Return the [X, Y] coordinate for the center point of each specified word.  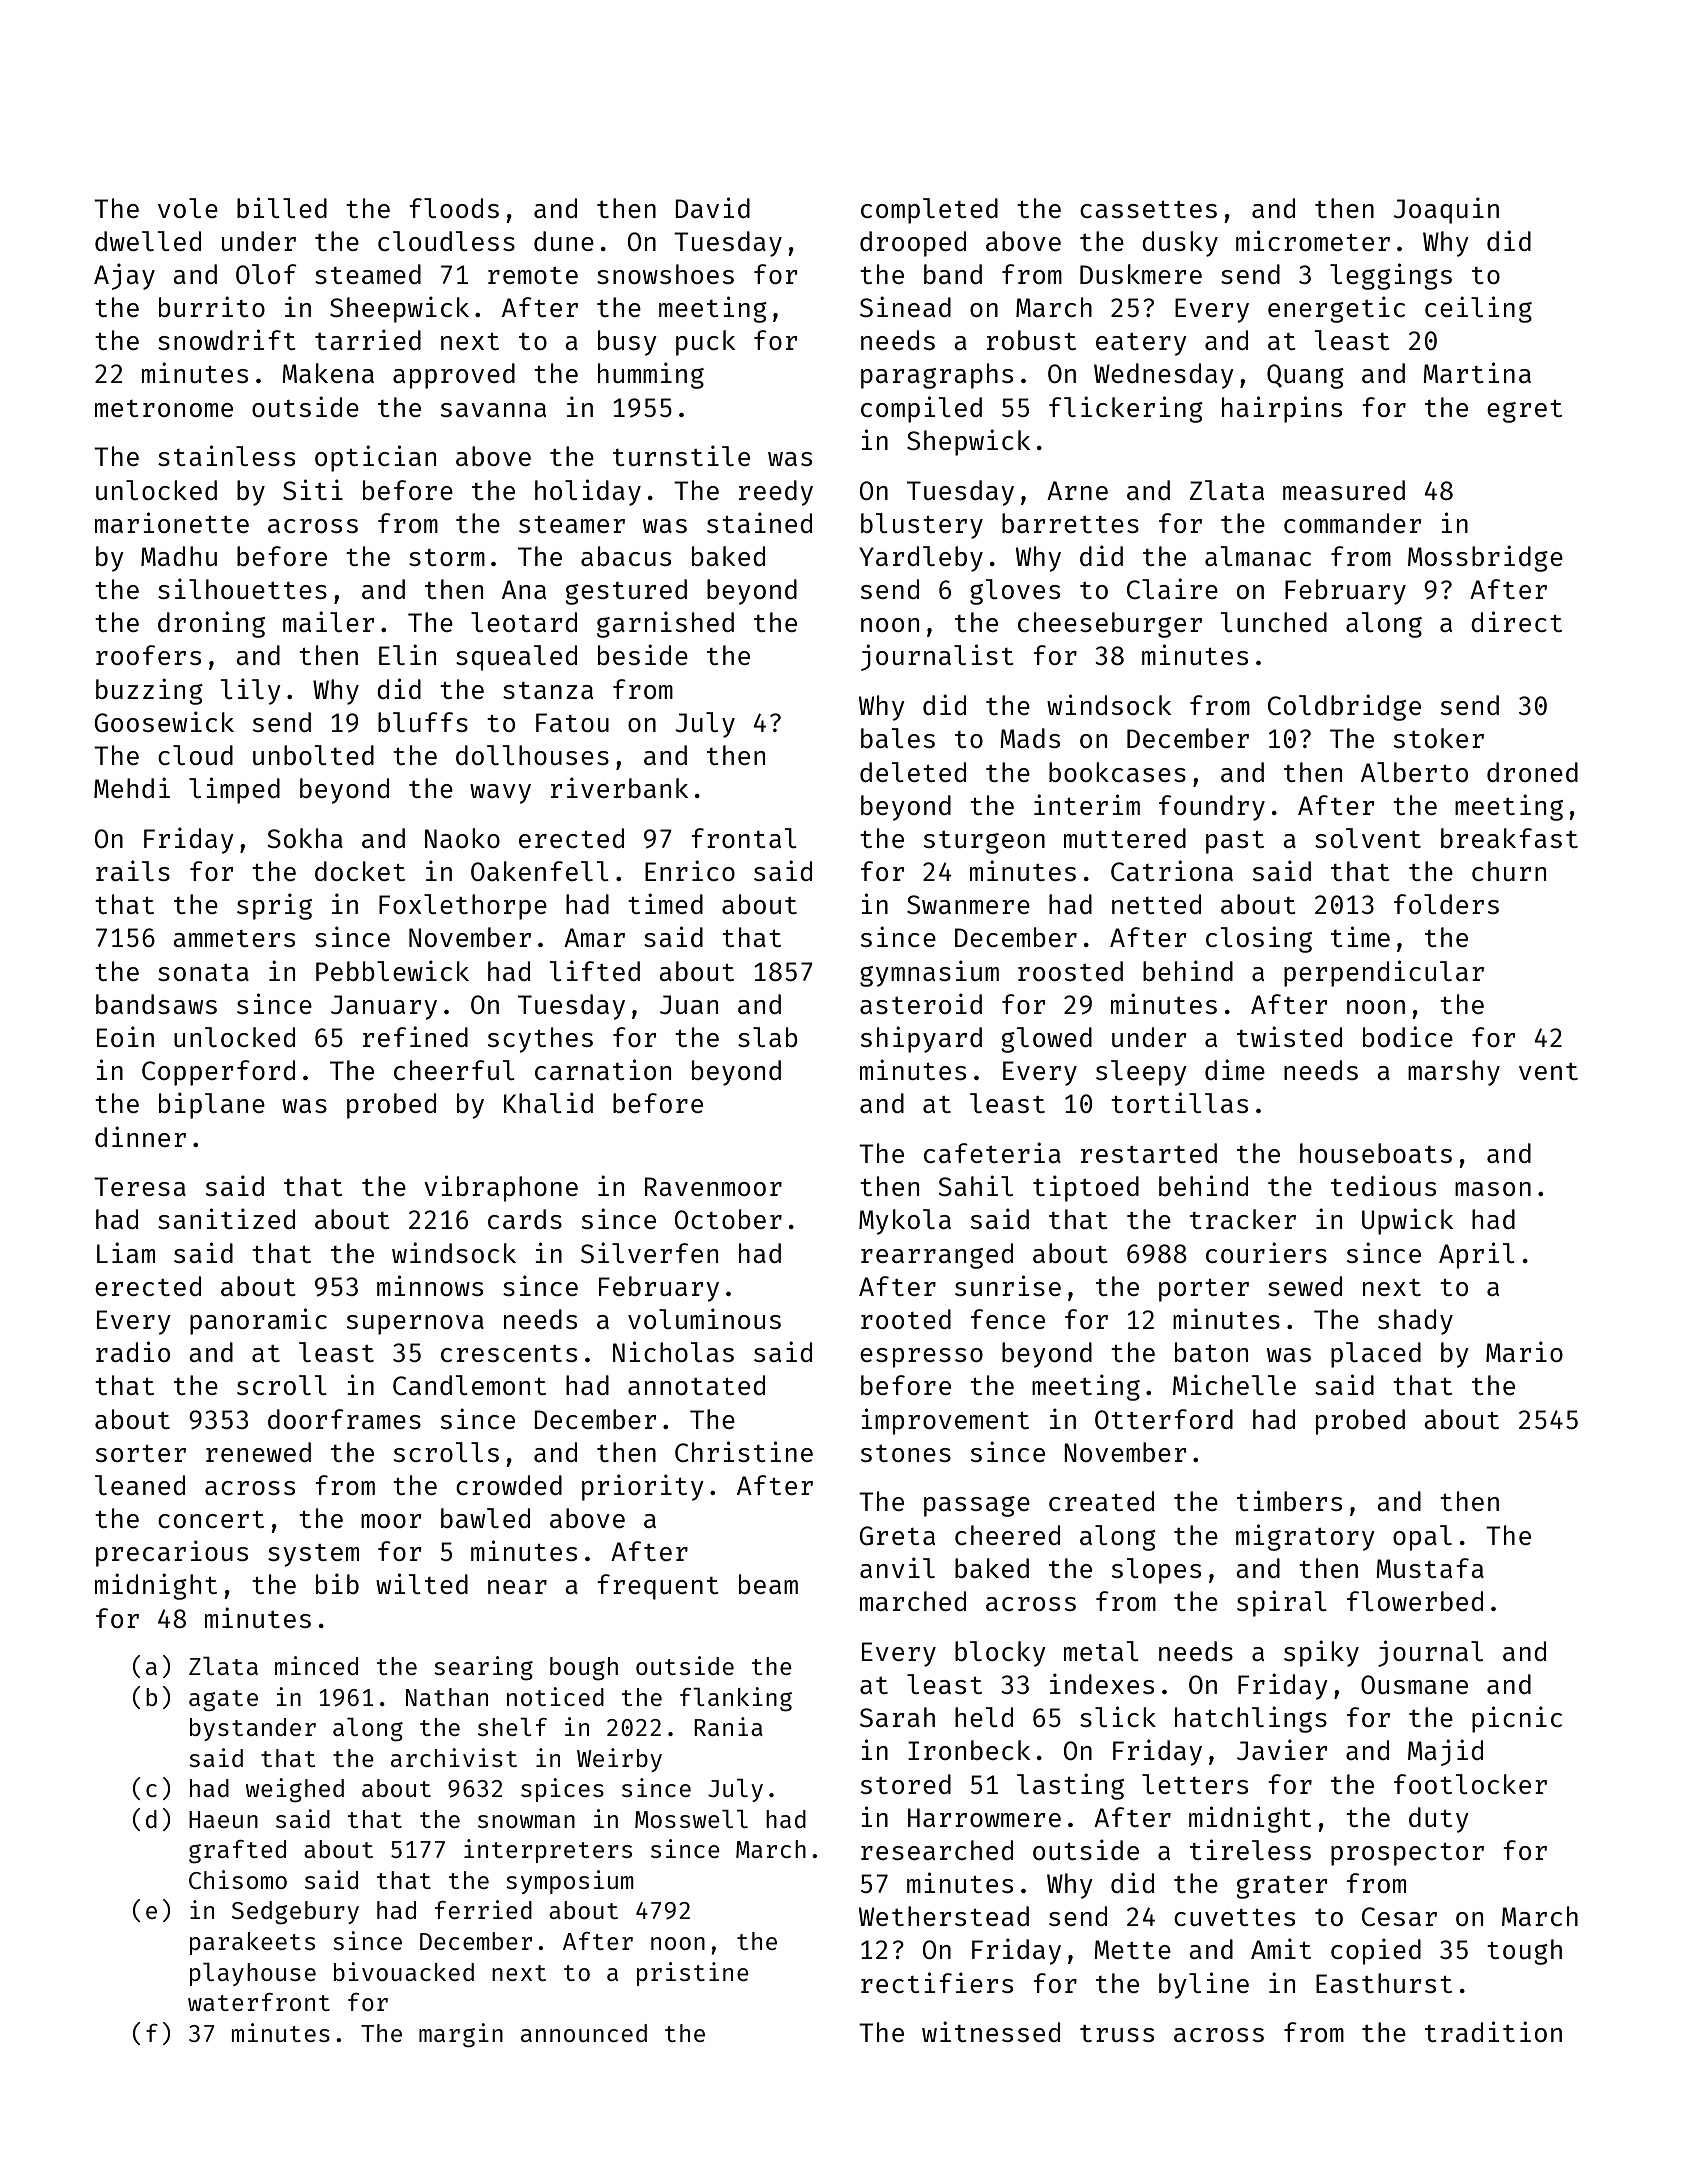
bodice [1408, 1036]
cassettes [1148, 209]
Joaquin [1446, 210]
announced [584, 2033]
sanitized [226, 1218]
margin [461, 2035]
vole [188, 208]
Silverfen [649, 1252]
